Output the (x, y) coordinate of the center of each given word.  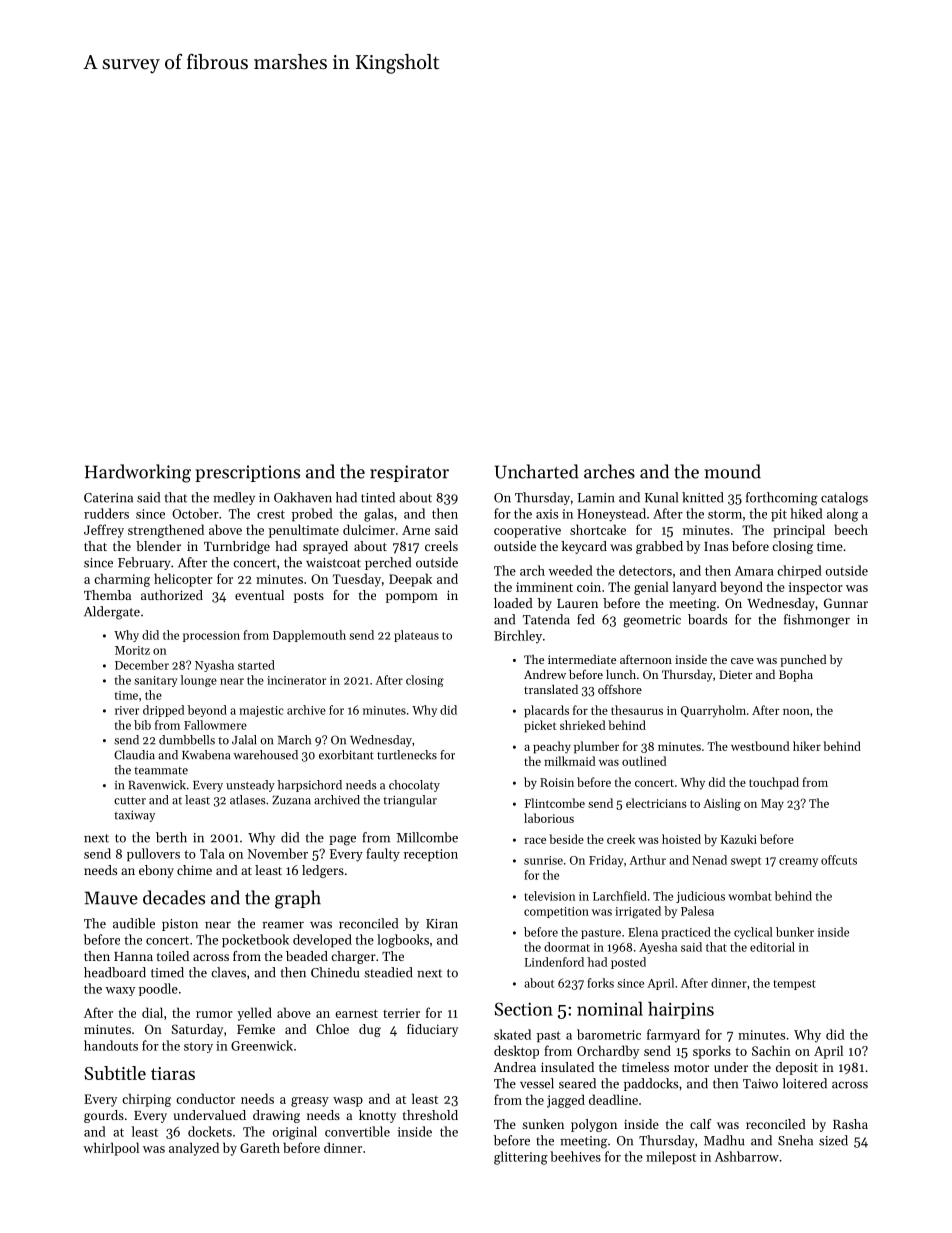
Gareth (260, 1147)
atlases (248, 800)
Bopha (796, 676)
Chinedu (335, 972)
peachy (552, 747)
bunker (795, 932)
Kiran (442, 924)
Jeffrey (104, 531)
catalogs (844, 499)
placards (546, 711)
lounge (199, 681)
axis (547, 514)
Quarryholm (713, 711)
